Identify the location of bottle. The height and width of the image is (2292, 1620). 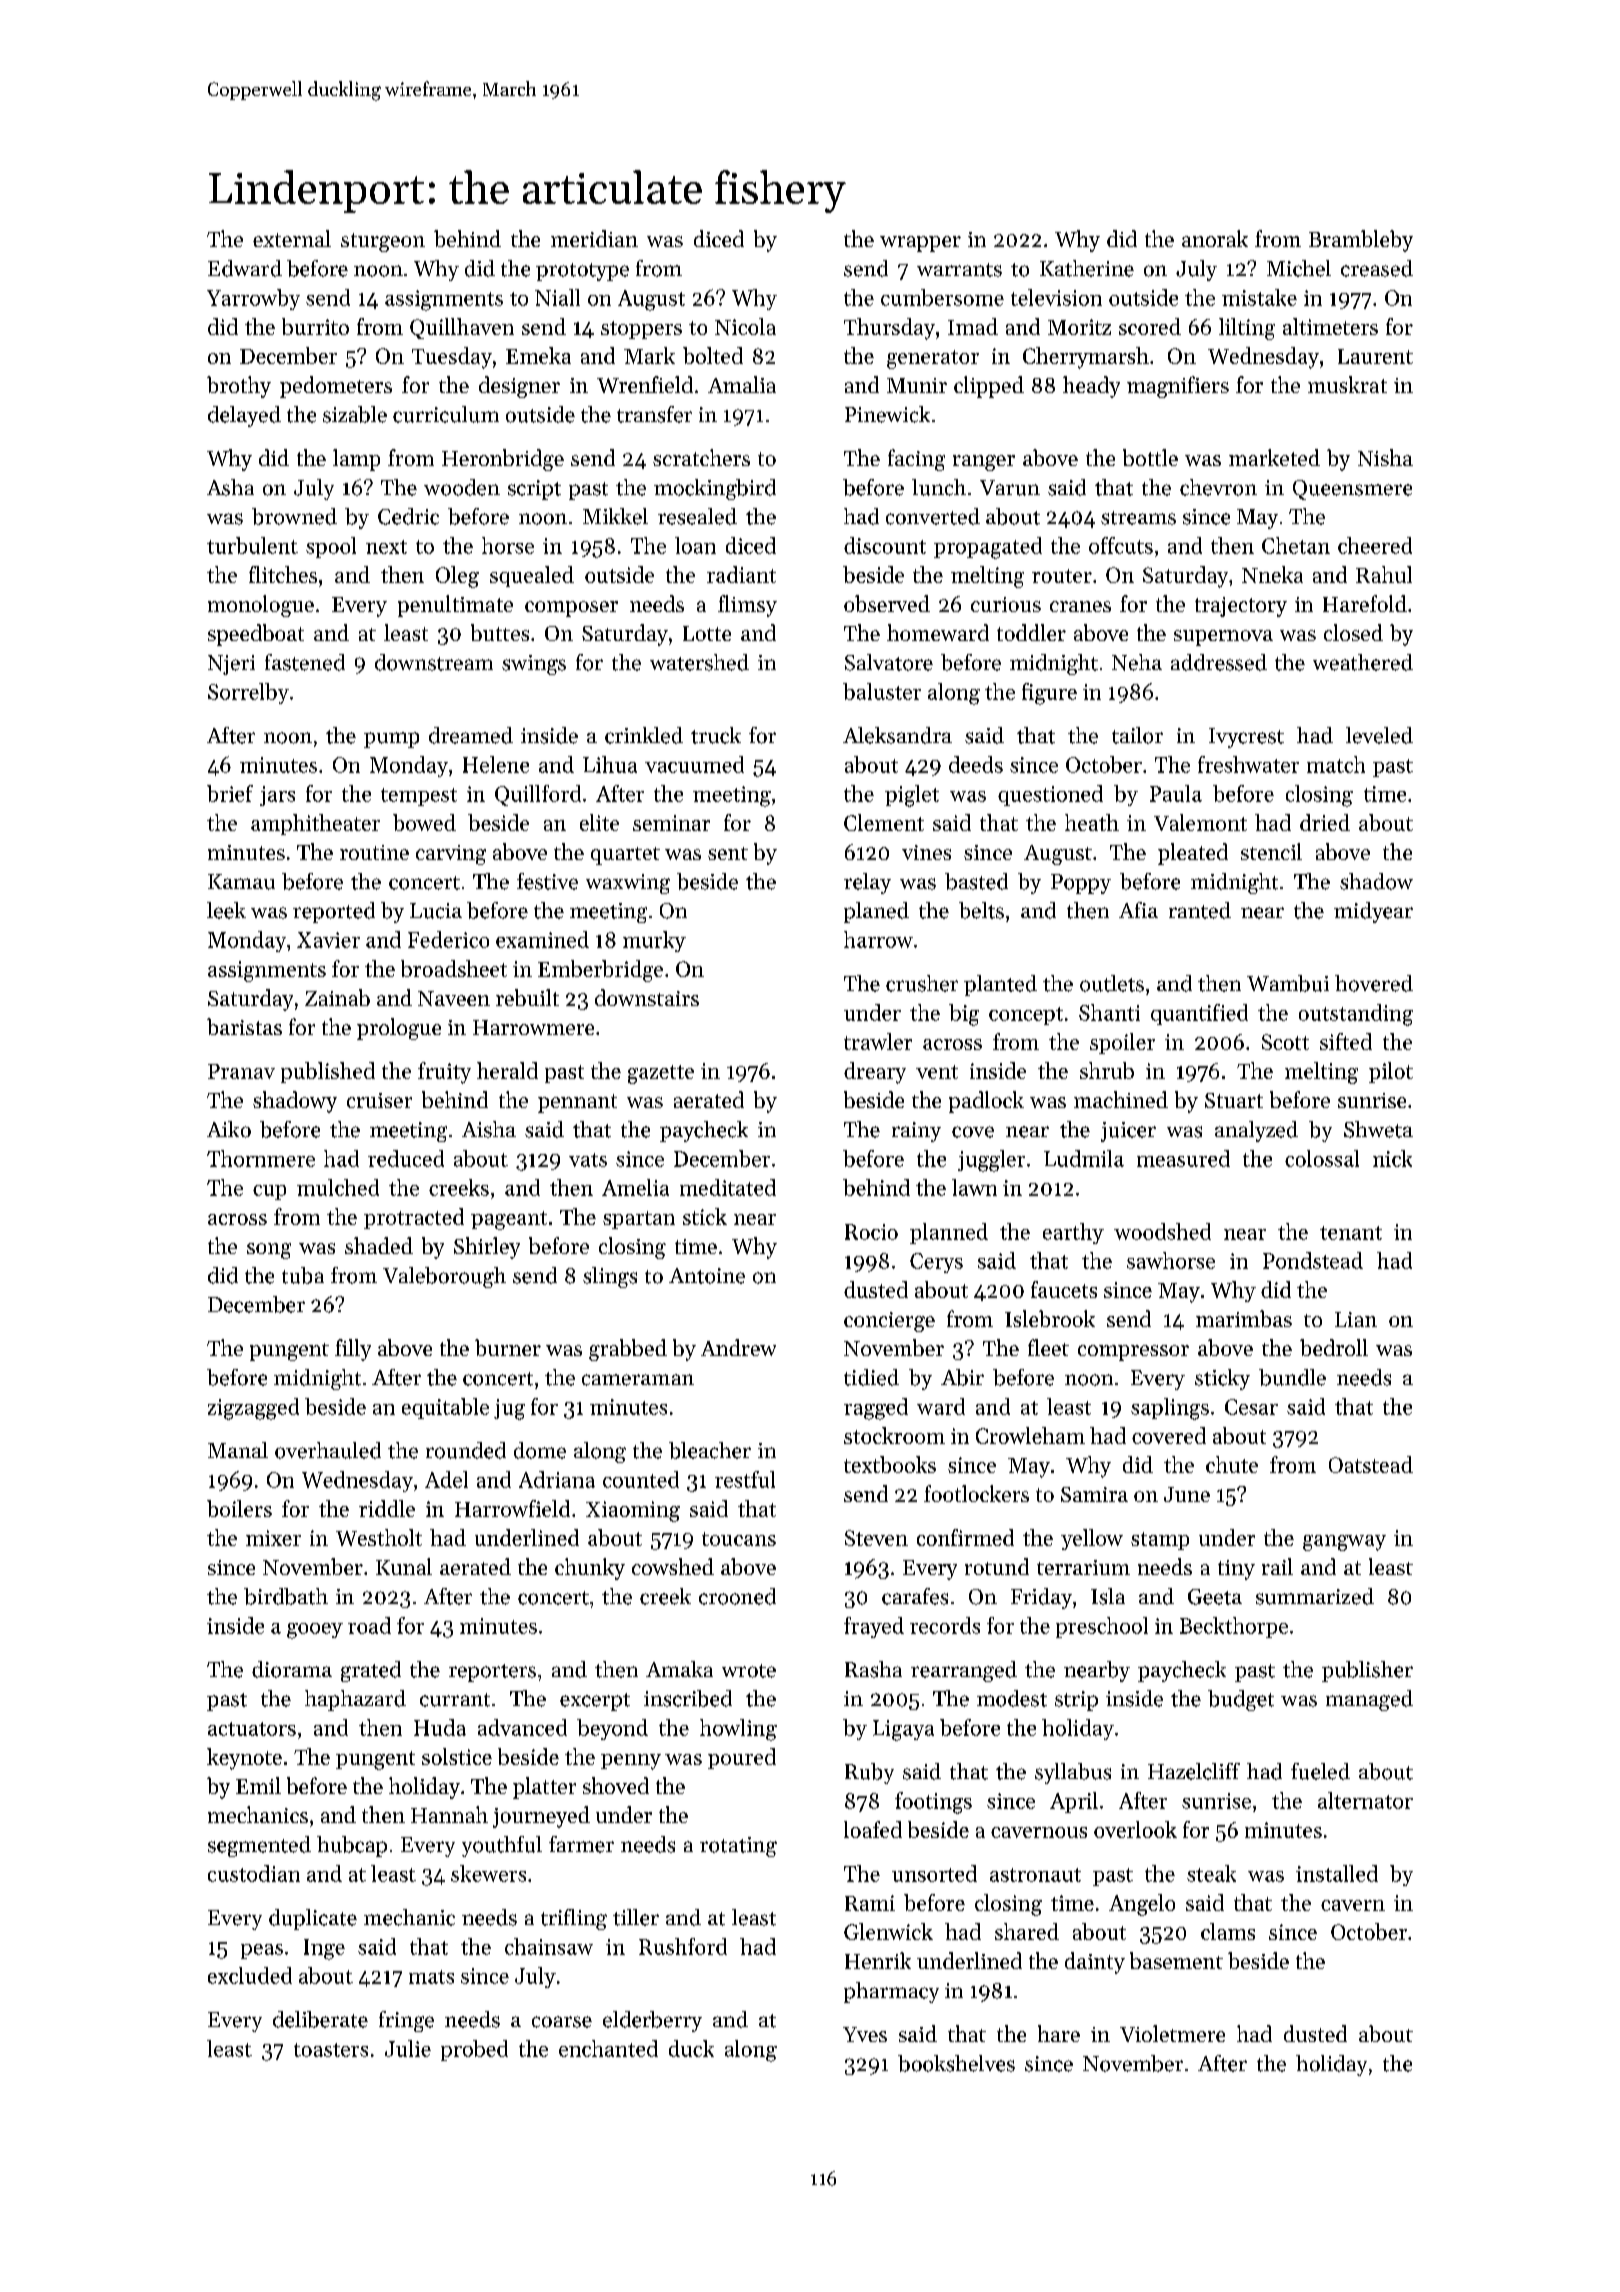
(1150, 457).
